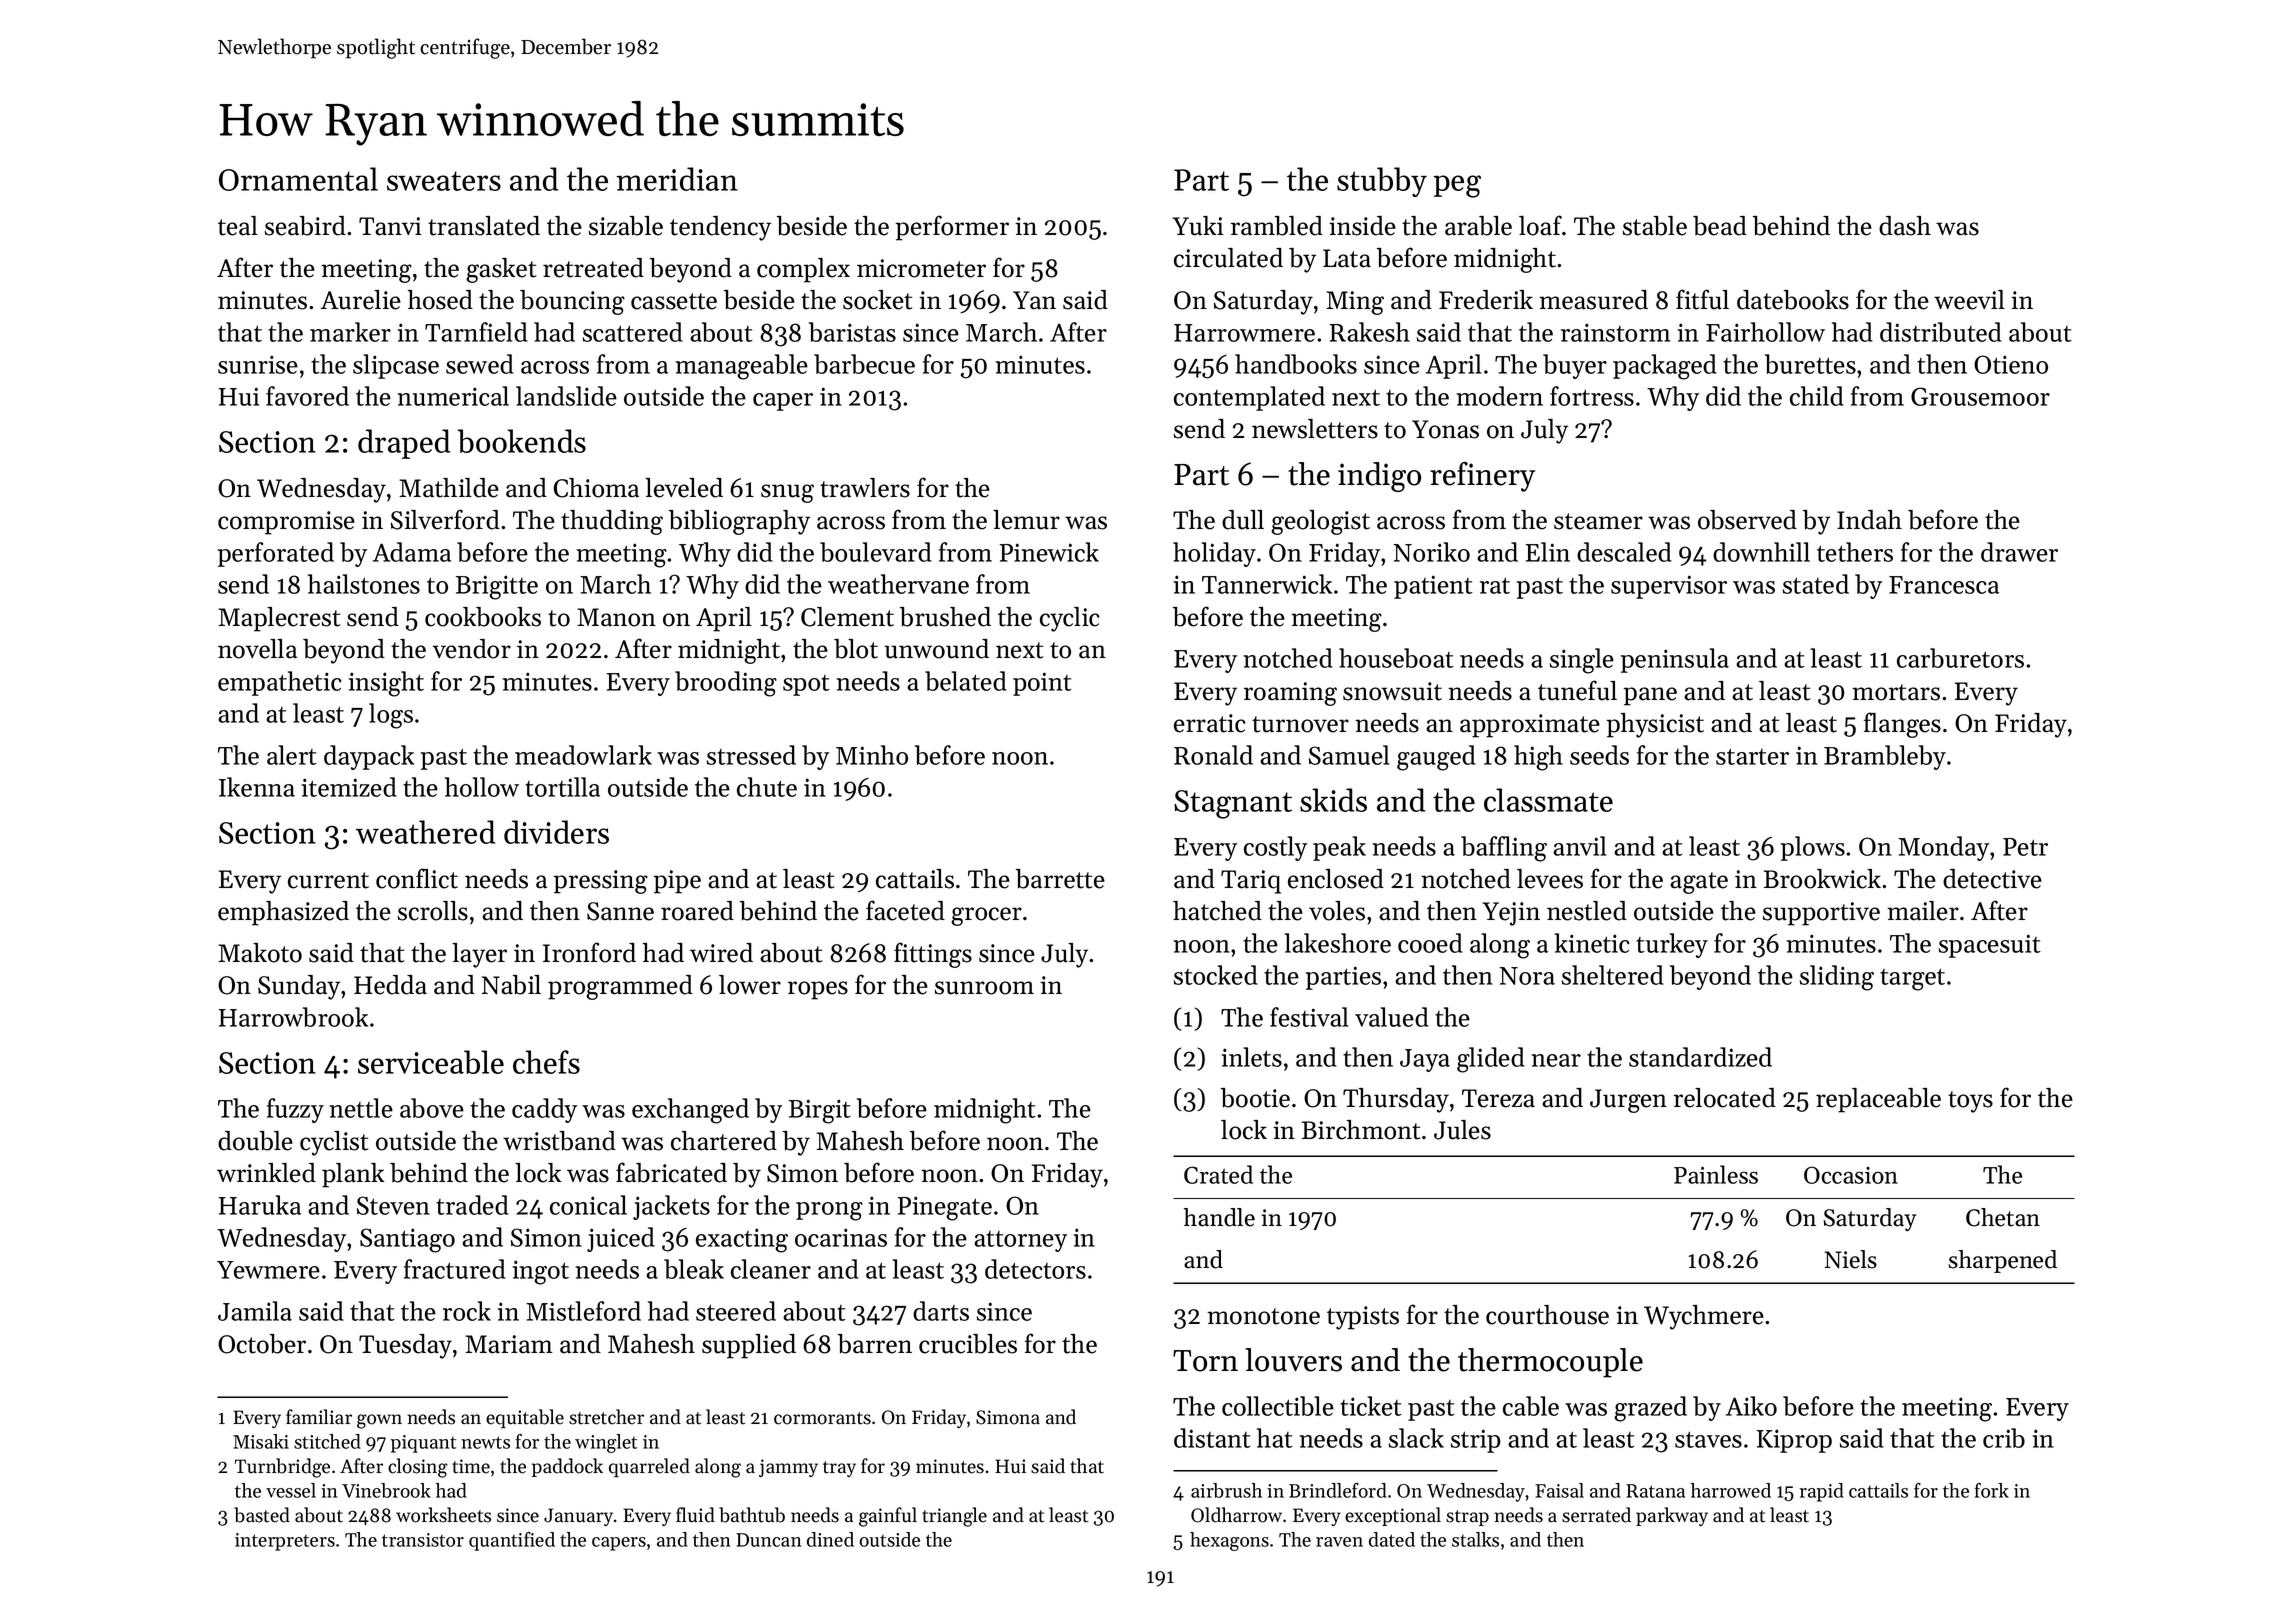 This image has height=1620, width=2292. Describe the element at coordinates (1655, 725) in the image. I see `physicist` at that location.
